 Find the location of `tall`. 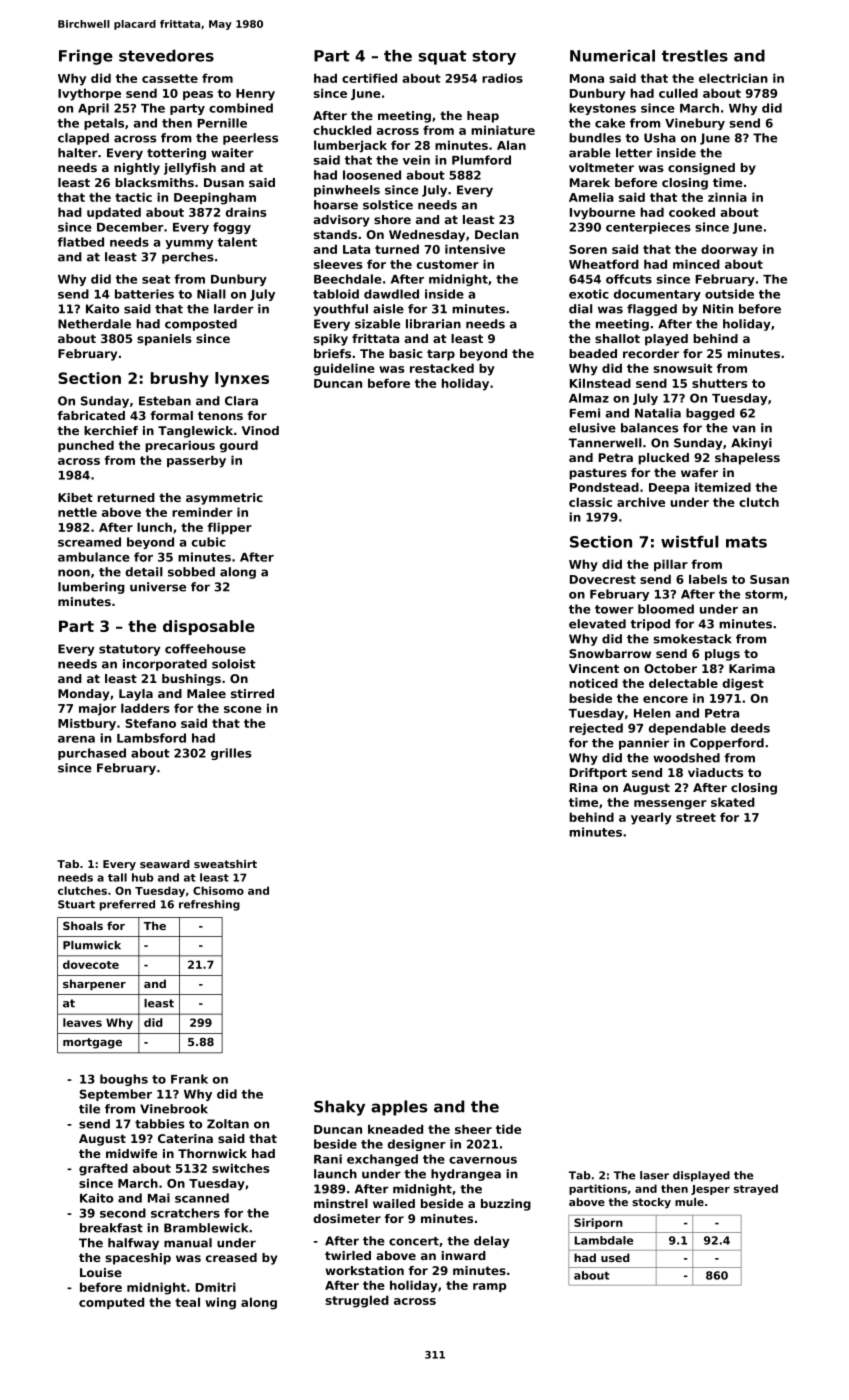

tall is located at coordinates (117, 877).
